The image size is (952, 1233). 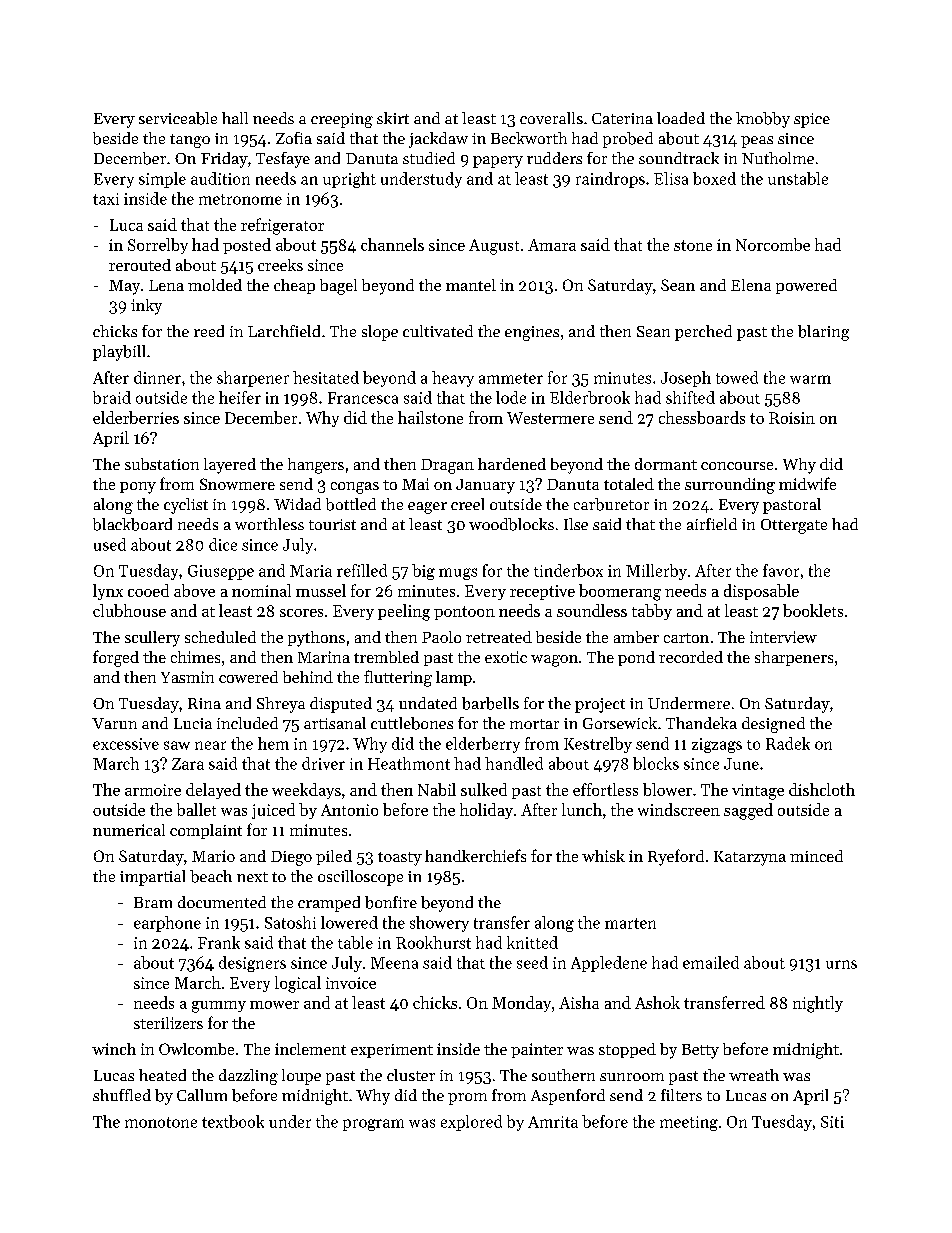 What do you see at coordinates (178, 118) in the document?
I see `serviceable` at bounding box center [178, 118].
